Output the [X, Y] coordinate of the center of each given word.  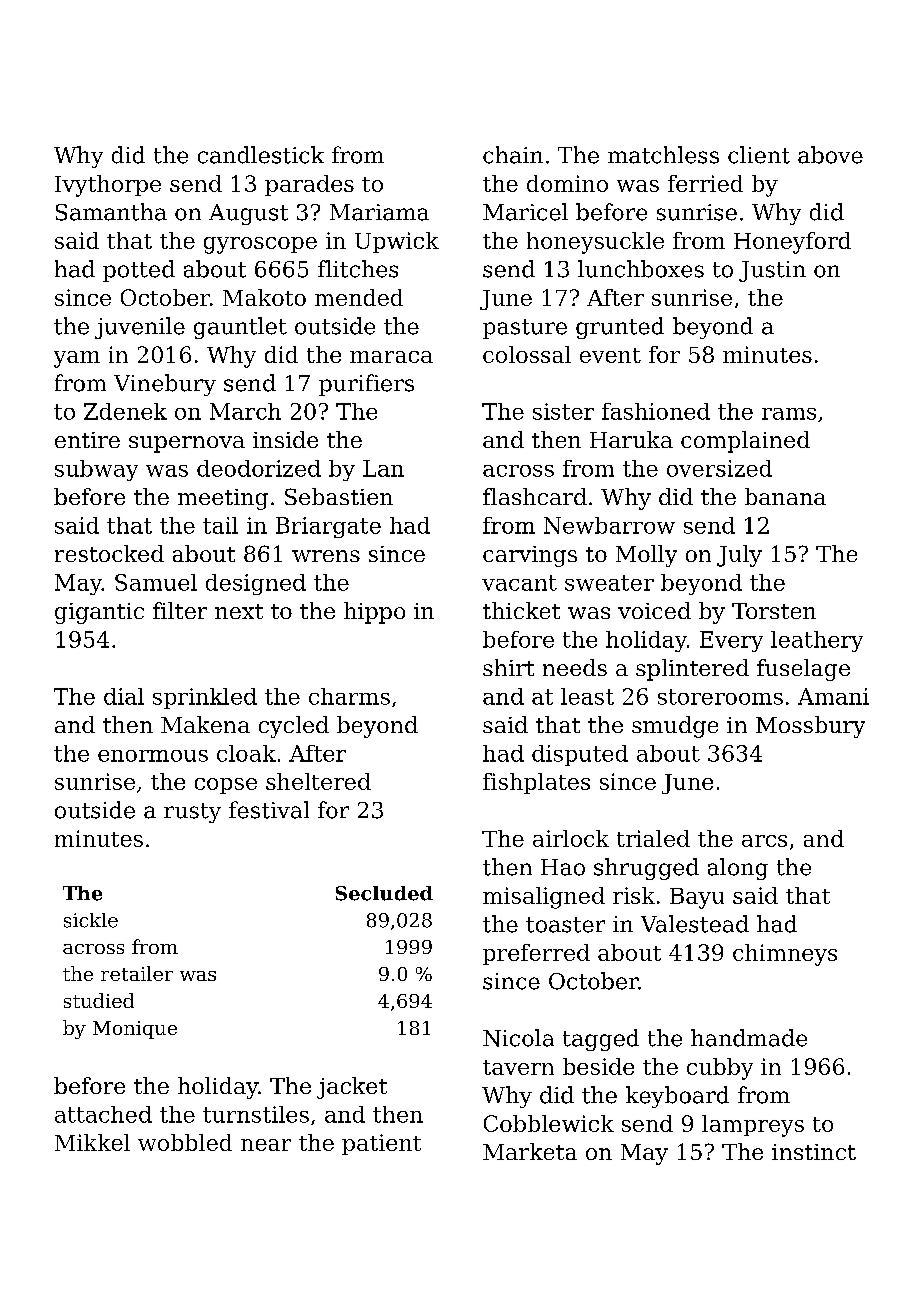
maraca [391, 357]
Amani [833, 696]
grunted [620, 328]
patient [381, 1144]
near [266, 1145]
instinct [814, 1152]
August [248, 214]
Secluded [384, 893]
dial [124, 696]
